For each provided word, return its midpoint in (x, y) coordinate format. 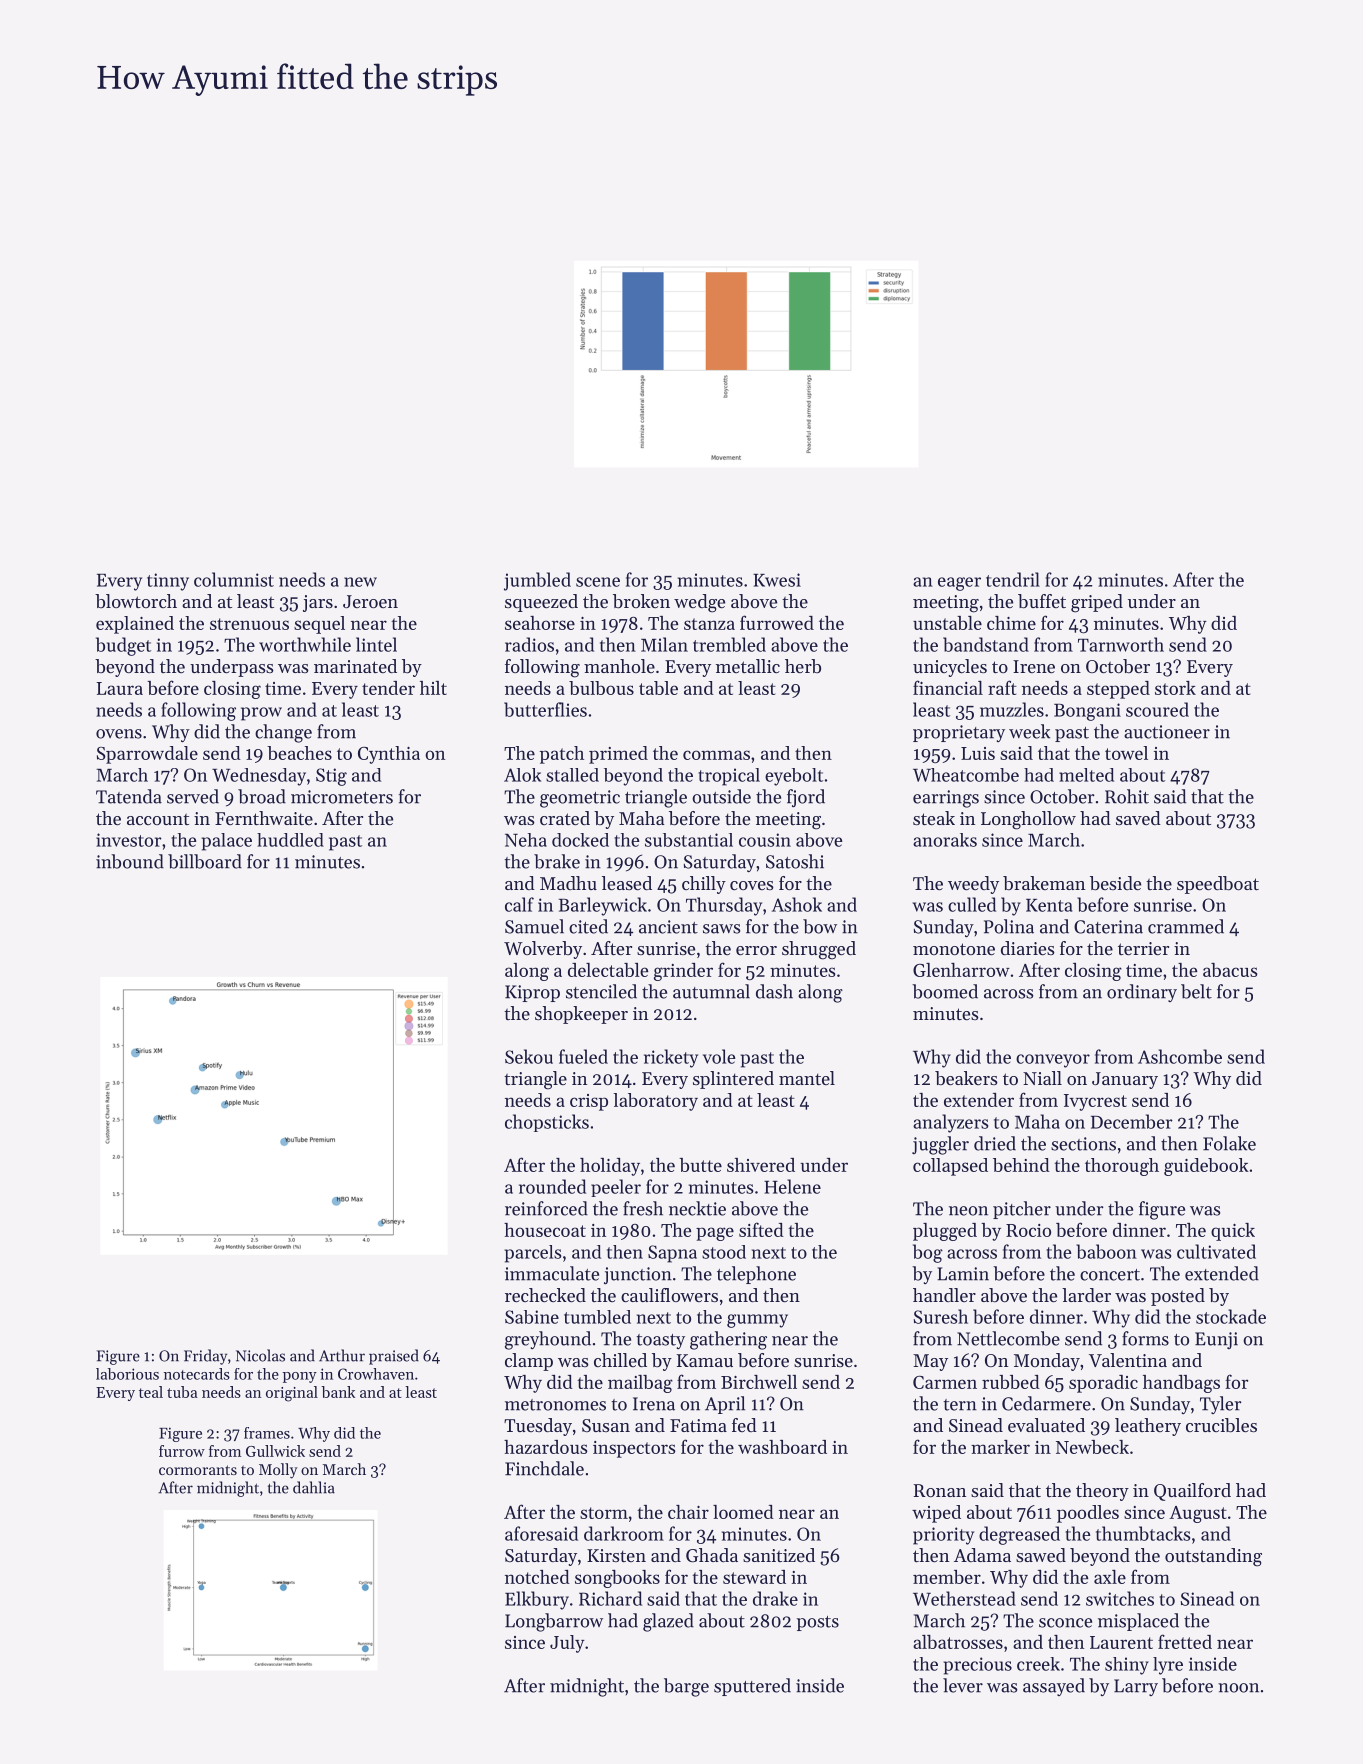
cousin (765, 840)
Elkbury (537, 1600)
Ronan (940, 1490)
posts (818, 1623)
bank (338, 1392)
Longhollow (1028, 820)
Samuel (534, 926)
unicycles (950, 668)
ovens (119, 734)
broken (641, 601)
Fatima (698, 1425)
